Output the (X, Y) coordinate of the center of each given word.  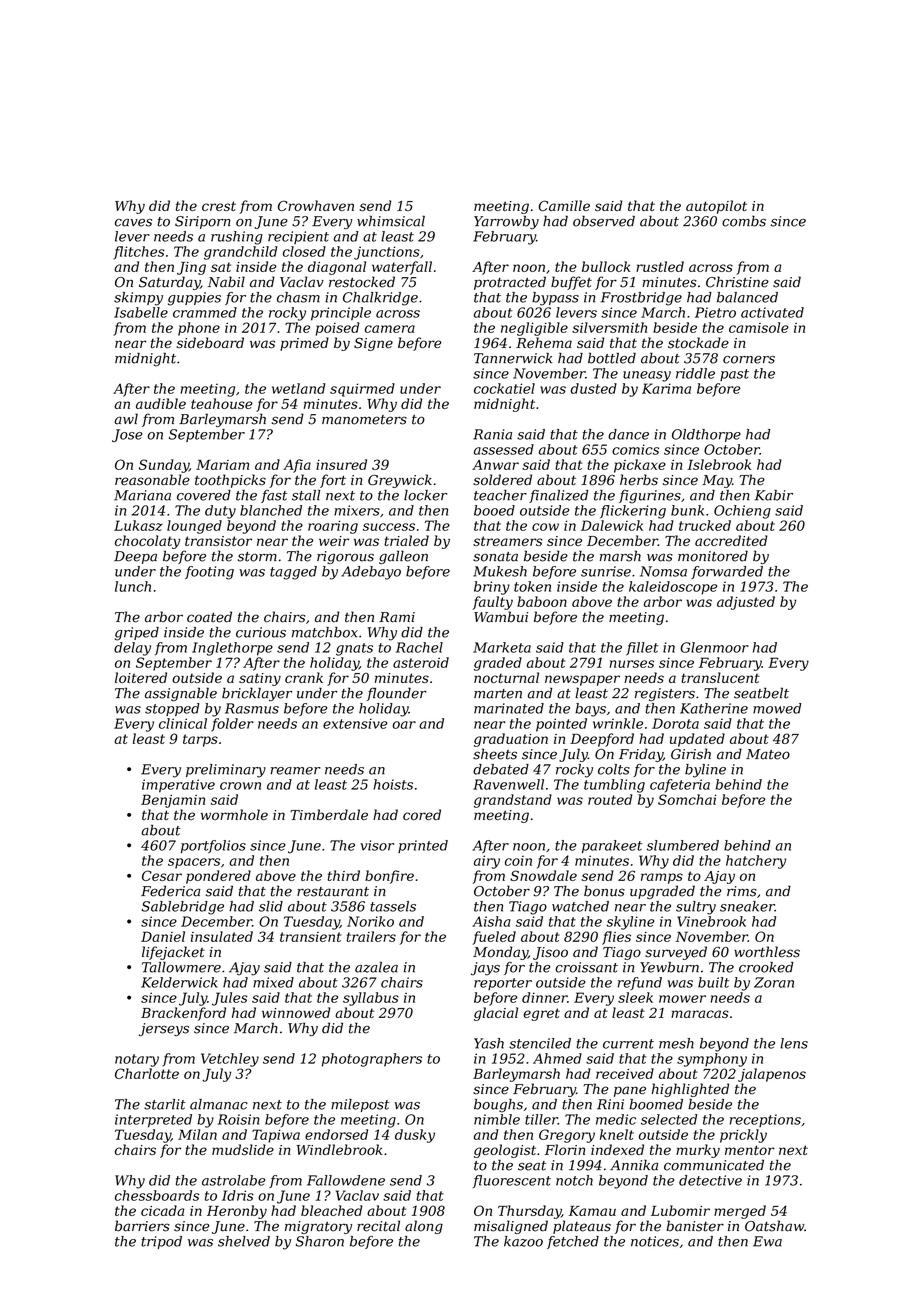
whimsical (391, 221)
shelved (244, 1241)
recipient (298, 237)
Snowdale (543, 875)
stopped (172, 709)
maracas (700, 1014)
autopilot (716, 207)
